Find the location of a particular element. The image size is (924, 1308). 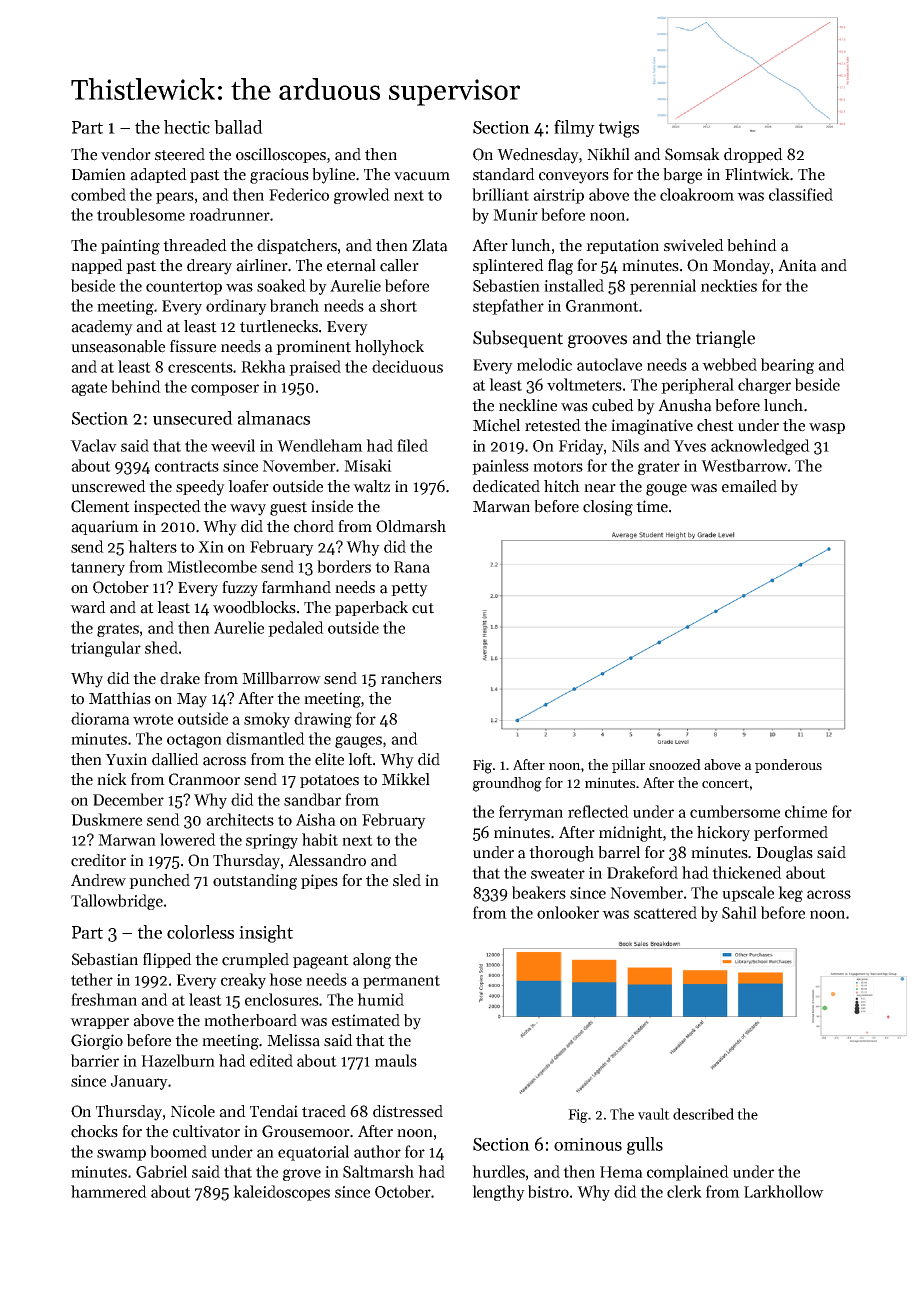

flipped is located at coordinates (167, 960).
